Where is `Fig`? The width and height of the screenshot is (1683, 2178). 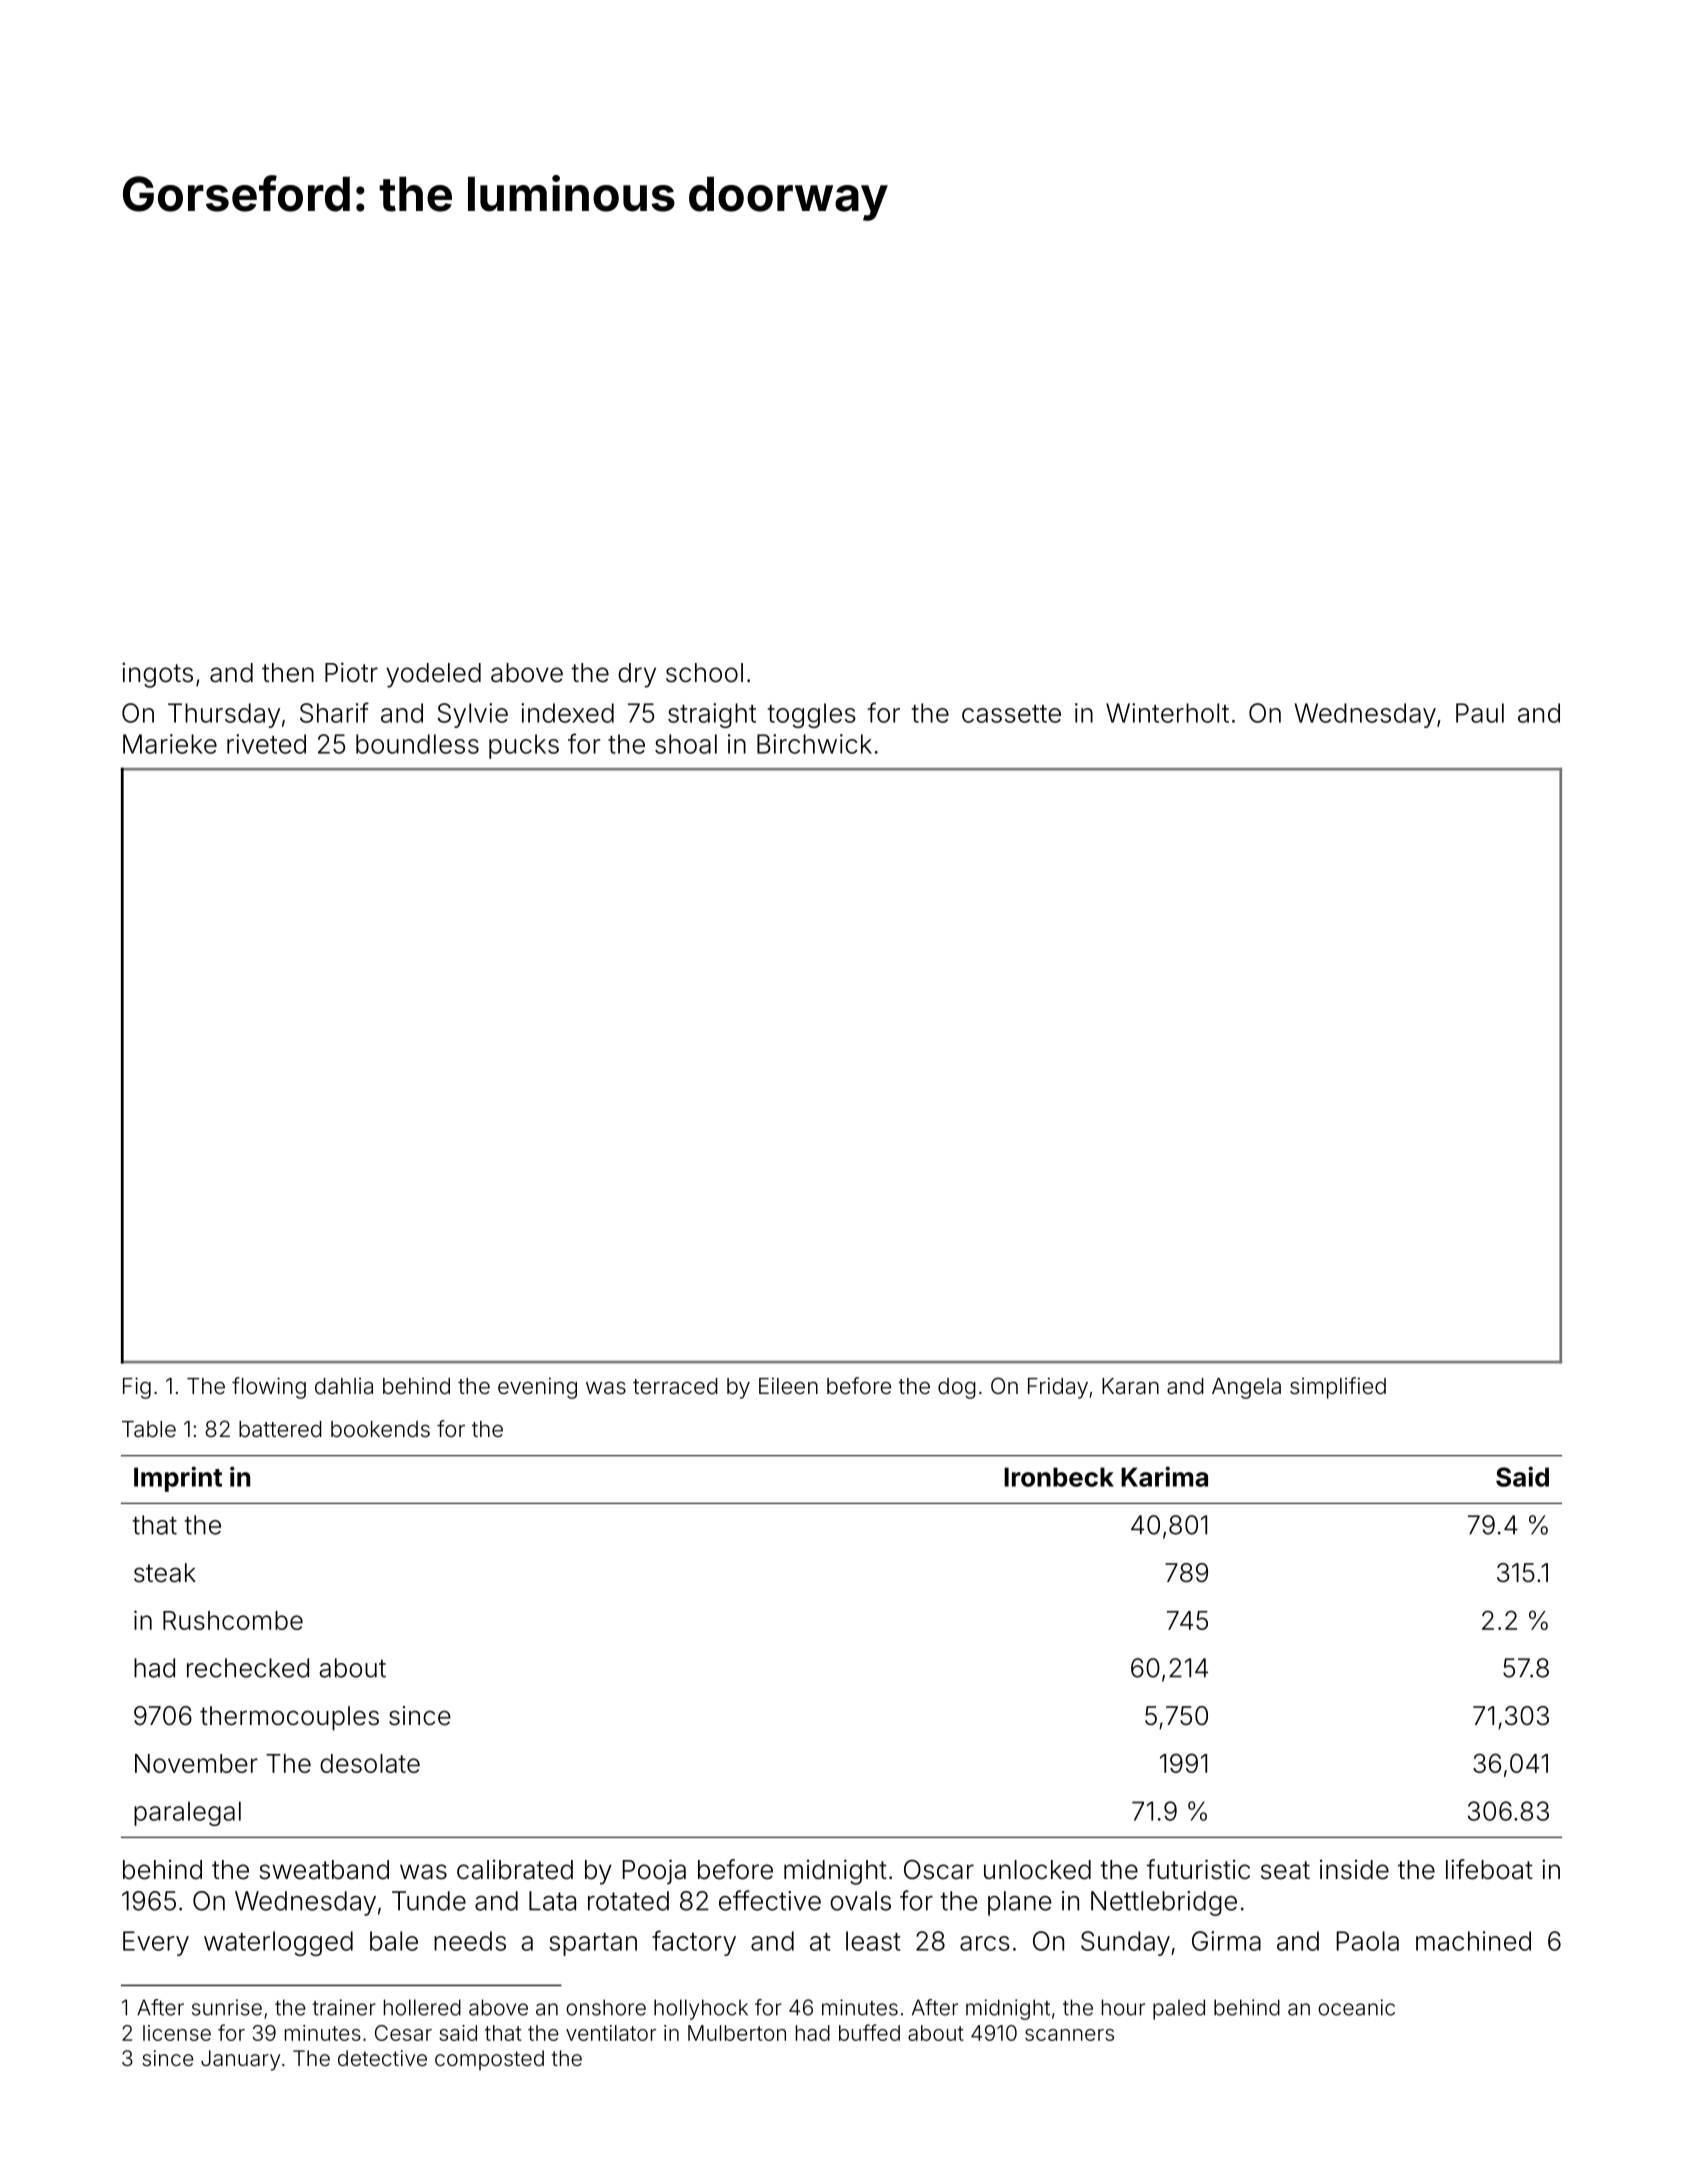
Fig is located at coordinates (137, 1388).
